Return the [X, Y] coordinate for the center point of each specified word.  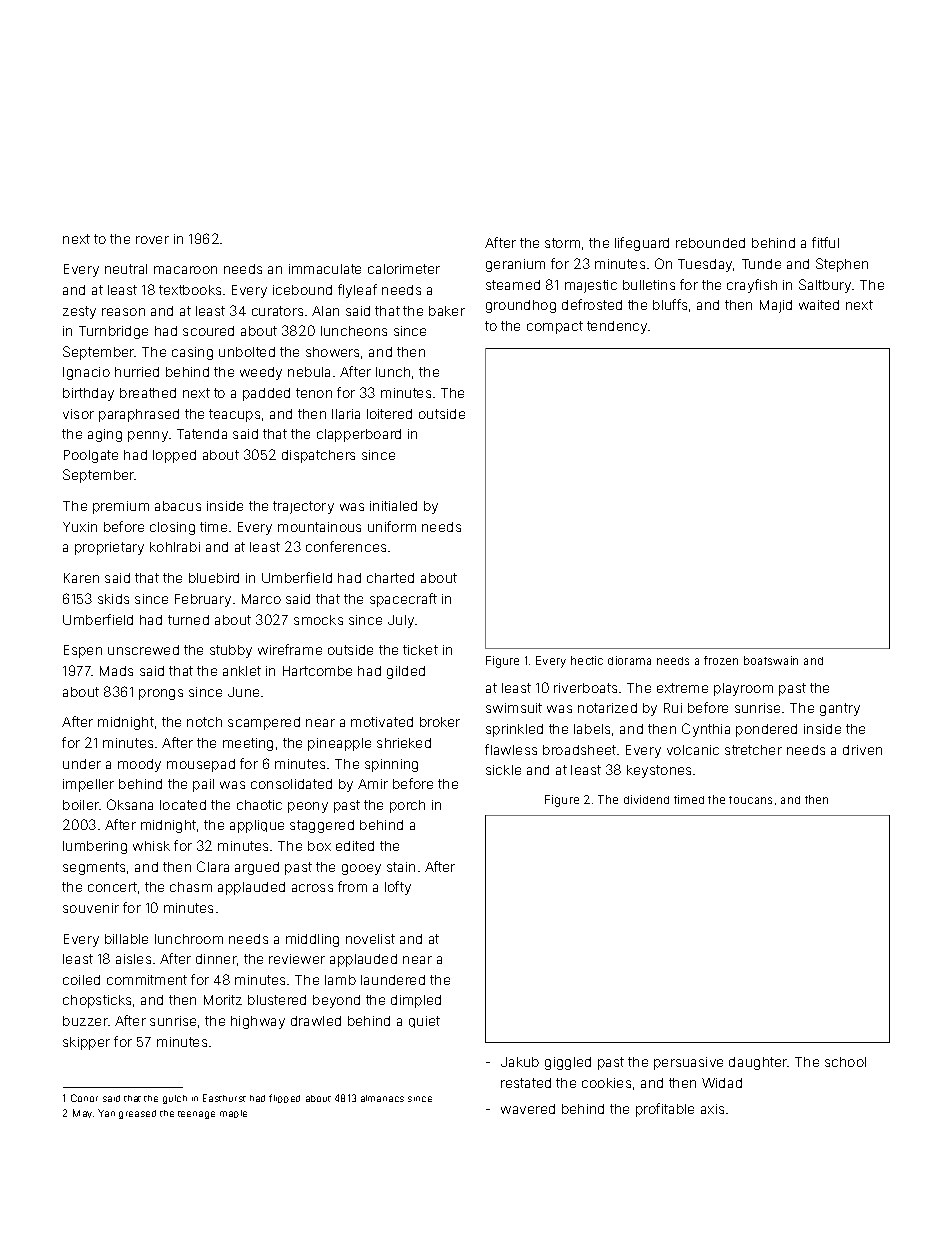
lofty [398, 888]
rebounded [710, 243]
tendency [617, 327]
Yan [106, 1113]
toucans [750, 800]
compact [555, 327]
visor [78, 414]
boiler [81, 805]
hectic [587, 660]
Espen [83, 651]
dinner [216, 959]
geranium [515, 265]
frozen [721, 660]
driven [862, 750]
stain [401, 867]
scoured [208, 331]
